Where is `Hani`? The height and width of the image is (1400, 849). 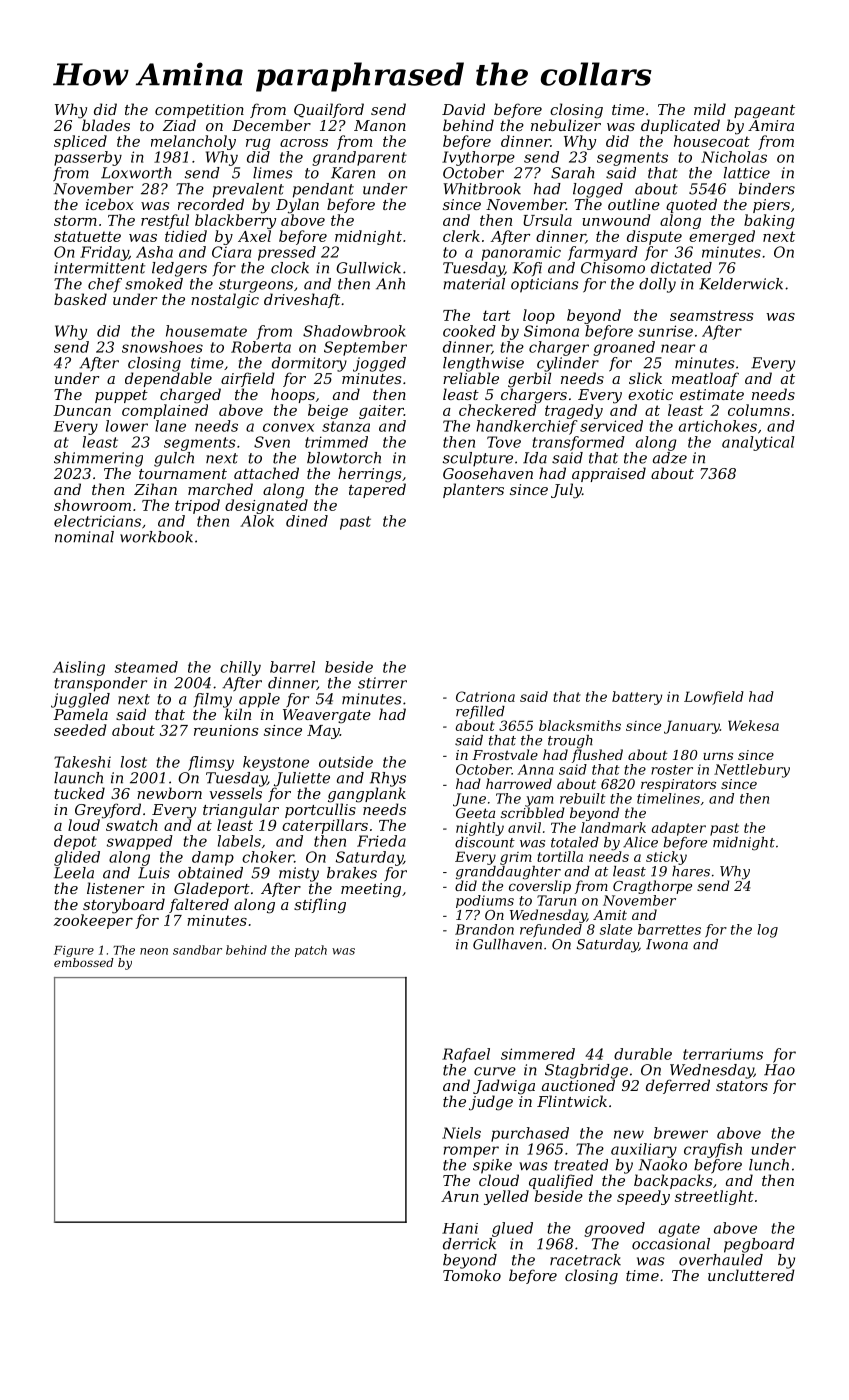
Hani is located at coordinates (460, 1228).
